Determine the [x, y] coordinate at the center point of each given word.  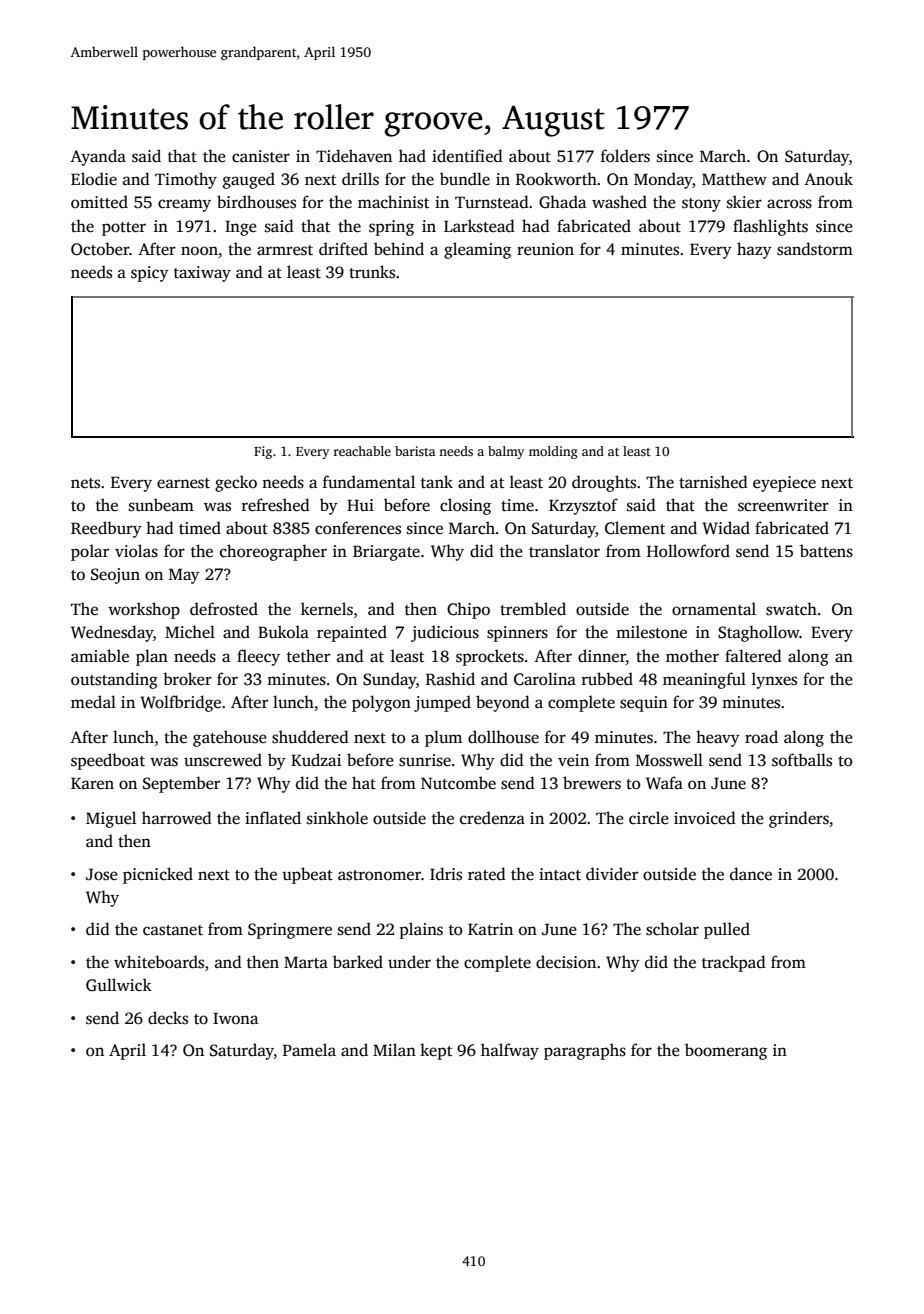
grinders [799, 819]
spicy [150, 274]
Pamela [309, 1049]
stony [701, 205]
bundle [465, 179]
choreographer [273, 552]
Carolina [545, 679]
